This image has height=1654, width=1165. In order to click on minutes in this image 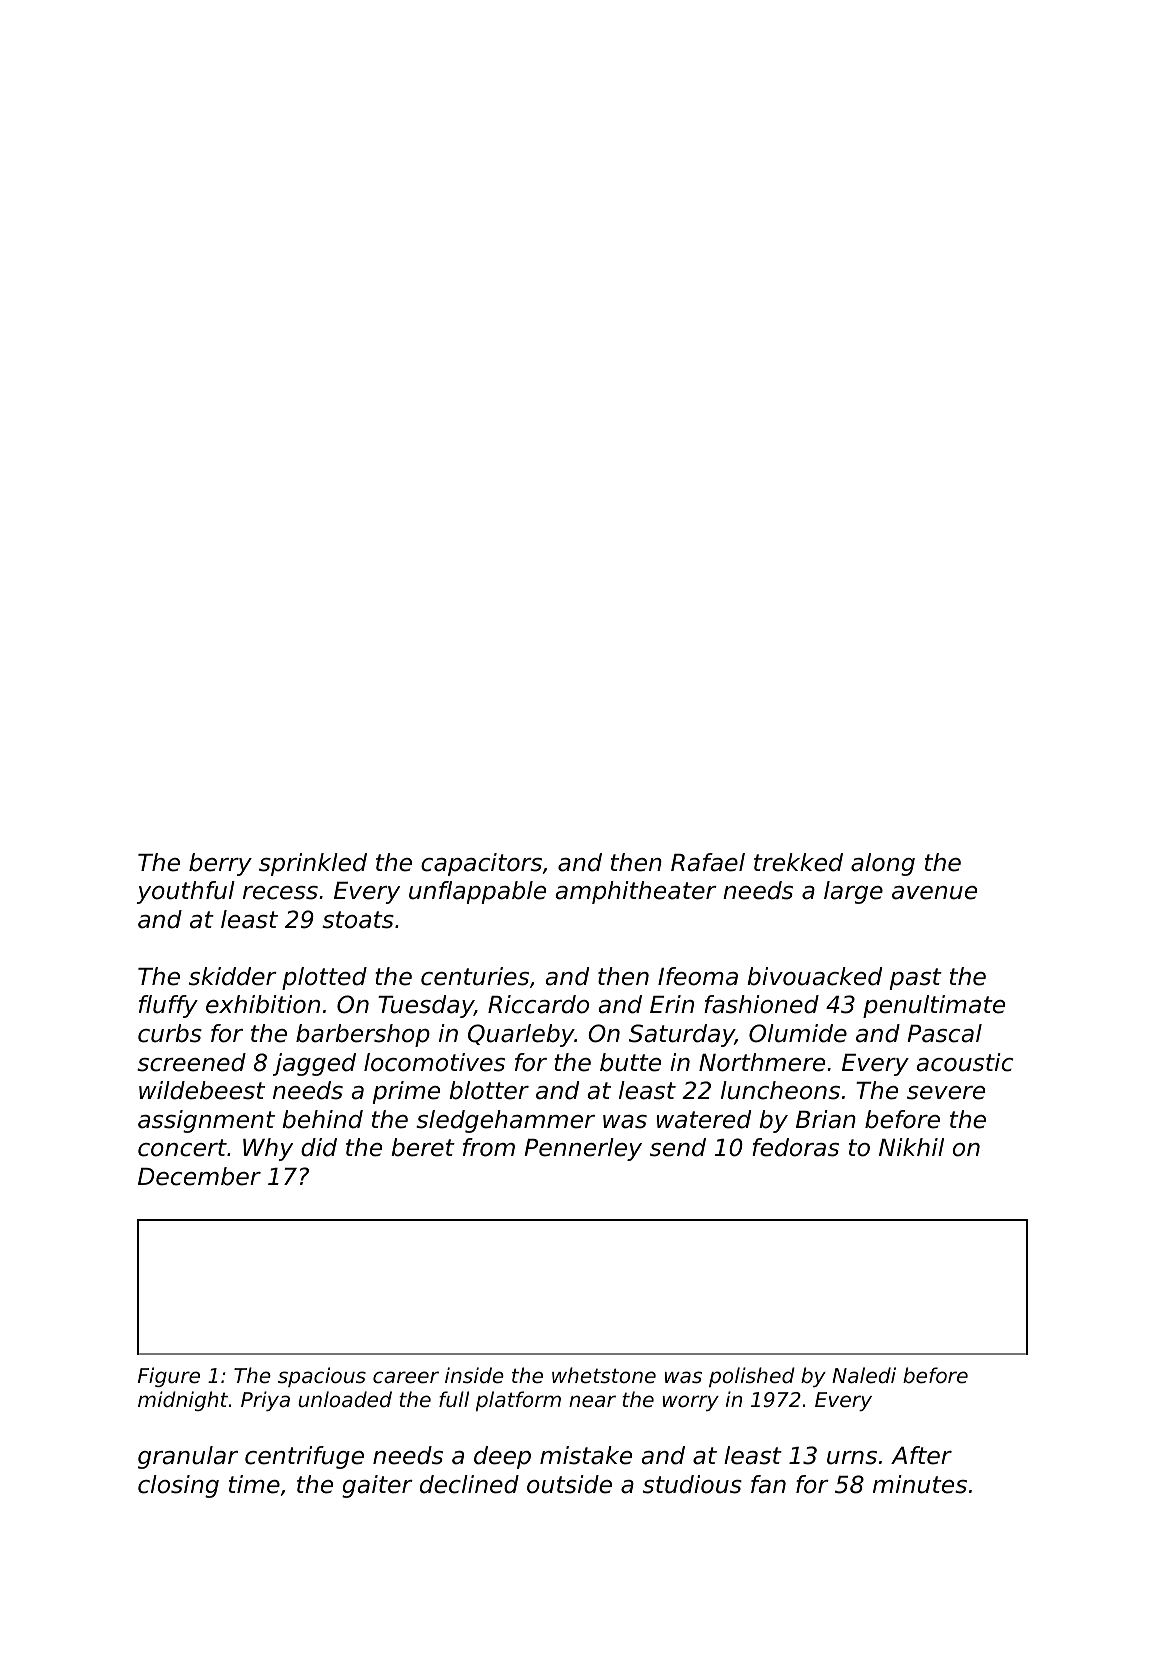, I will do `click(920, 1484)`.
